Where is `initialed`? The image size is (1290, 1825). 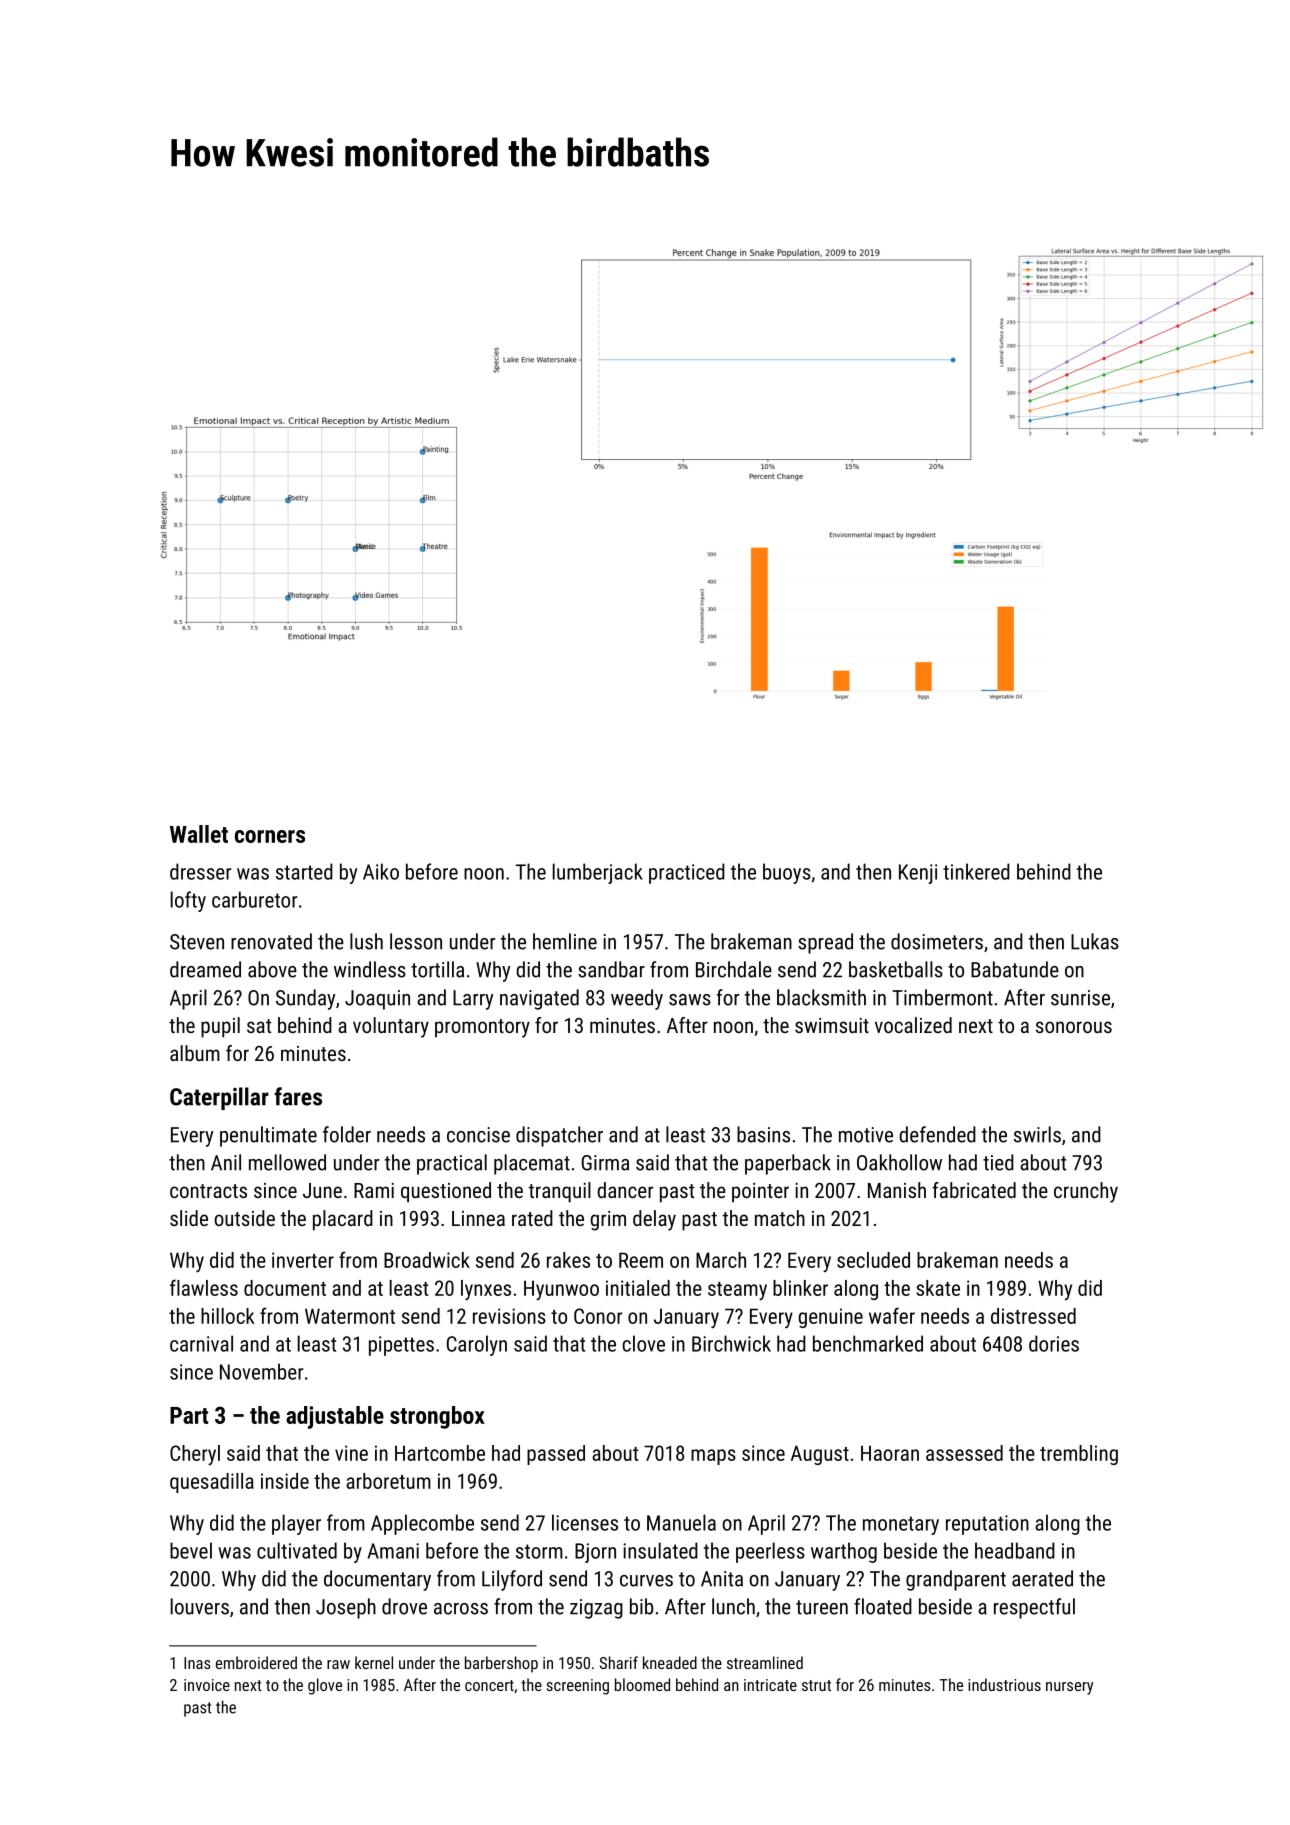 initialed is located at coordinates (638, 1288).
